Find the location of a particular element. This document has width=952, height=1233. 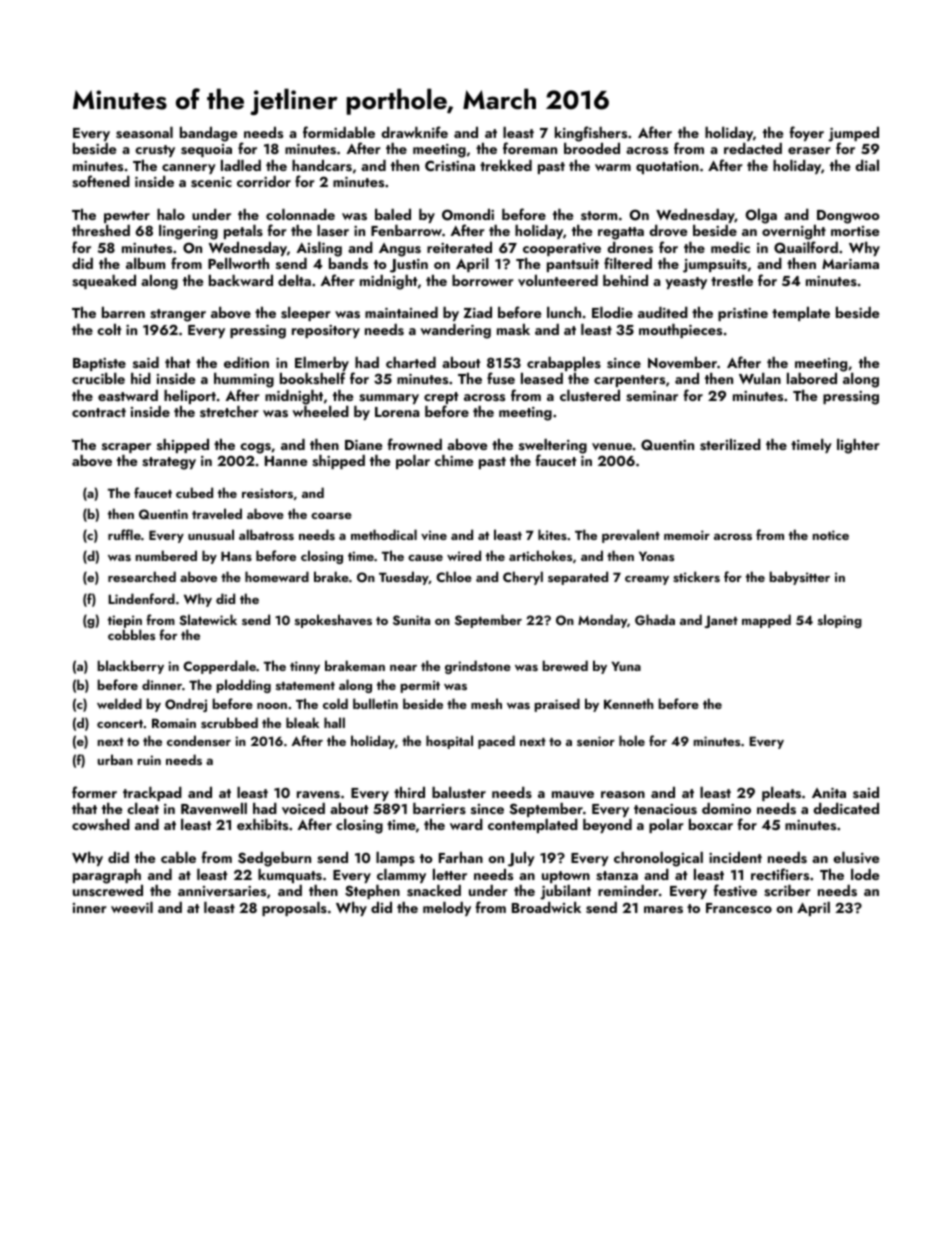

foyer is located at coordinates (806, 133).
